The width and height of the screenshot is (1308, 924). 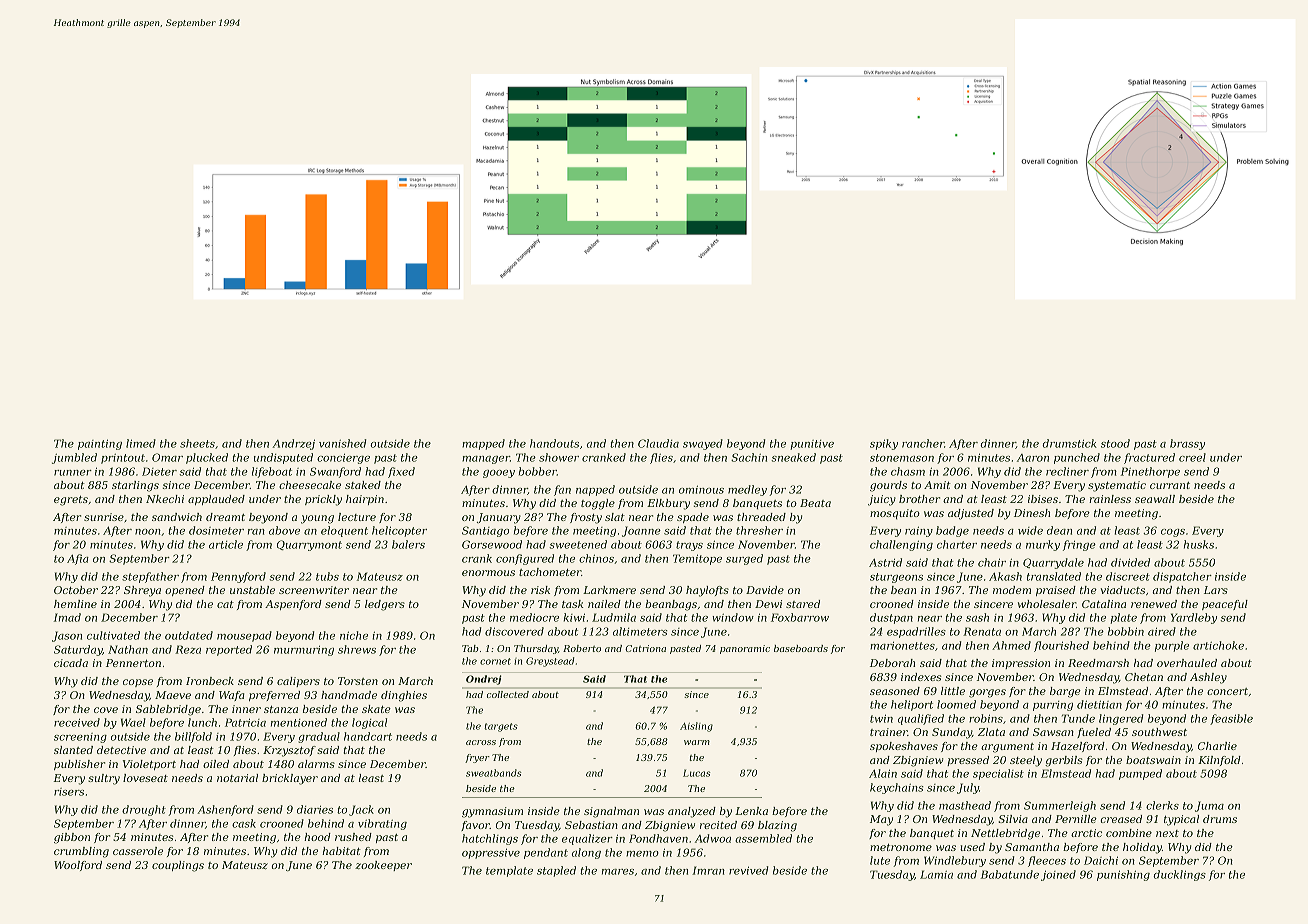 I want to click on zookeeper, so click(x=383, y=866).
